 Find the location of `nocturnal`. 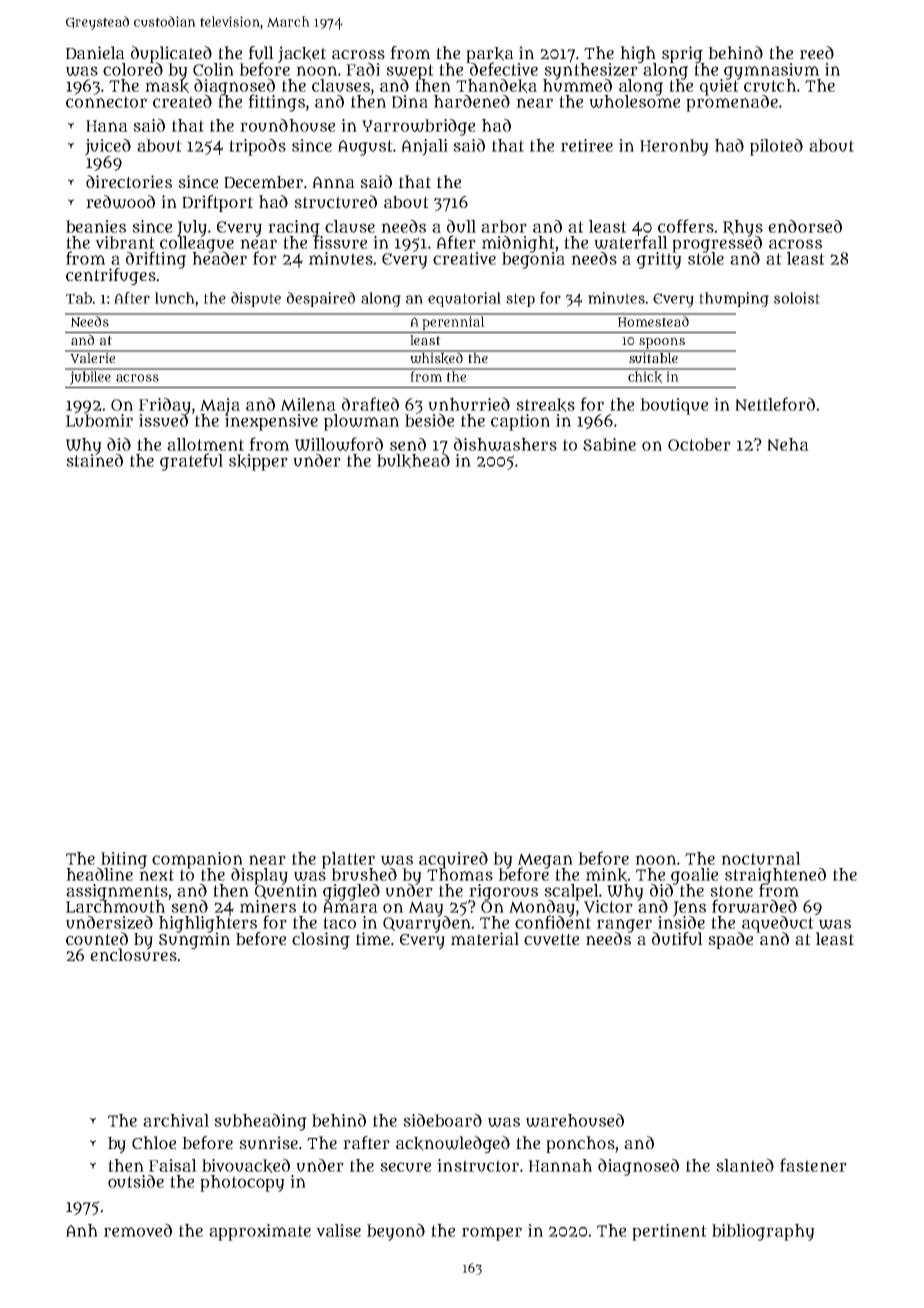

nocturnal is located at coordinates (761, 858).
